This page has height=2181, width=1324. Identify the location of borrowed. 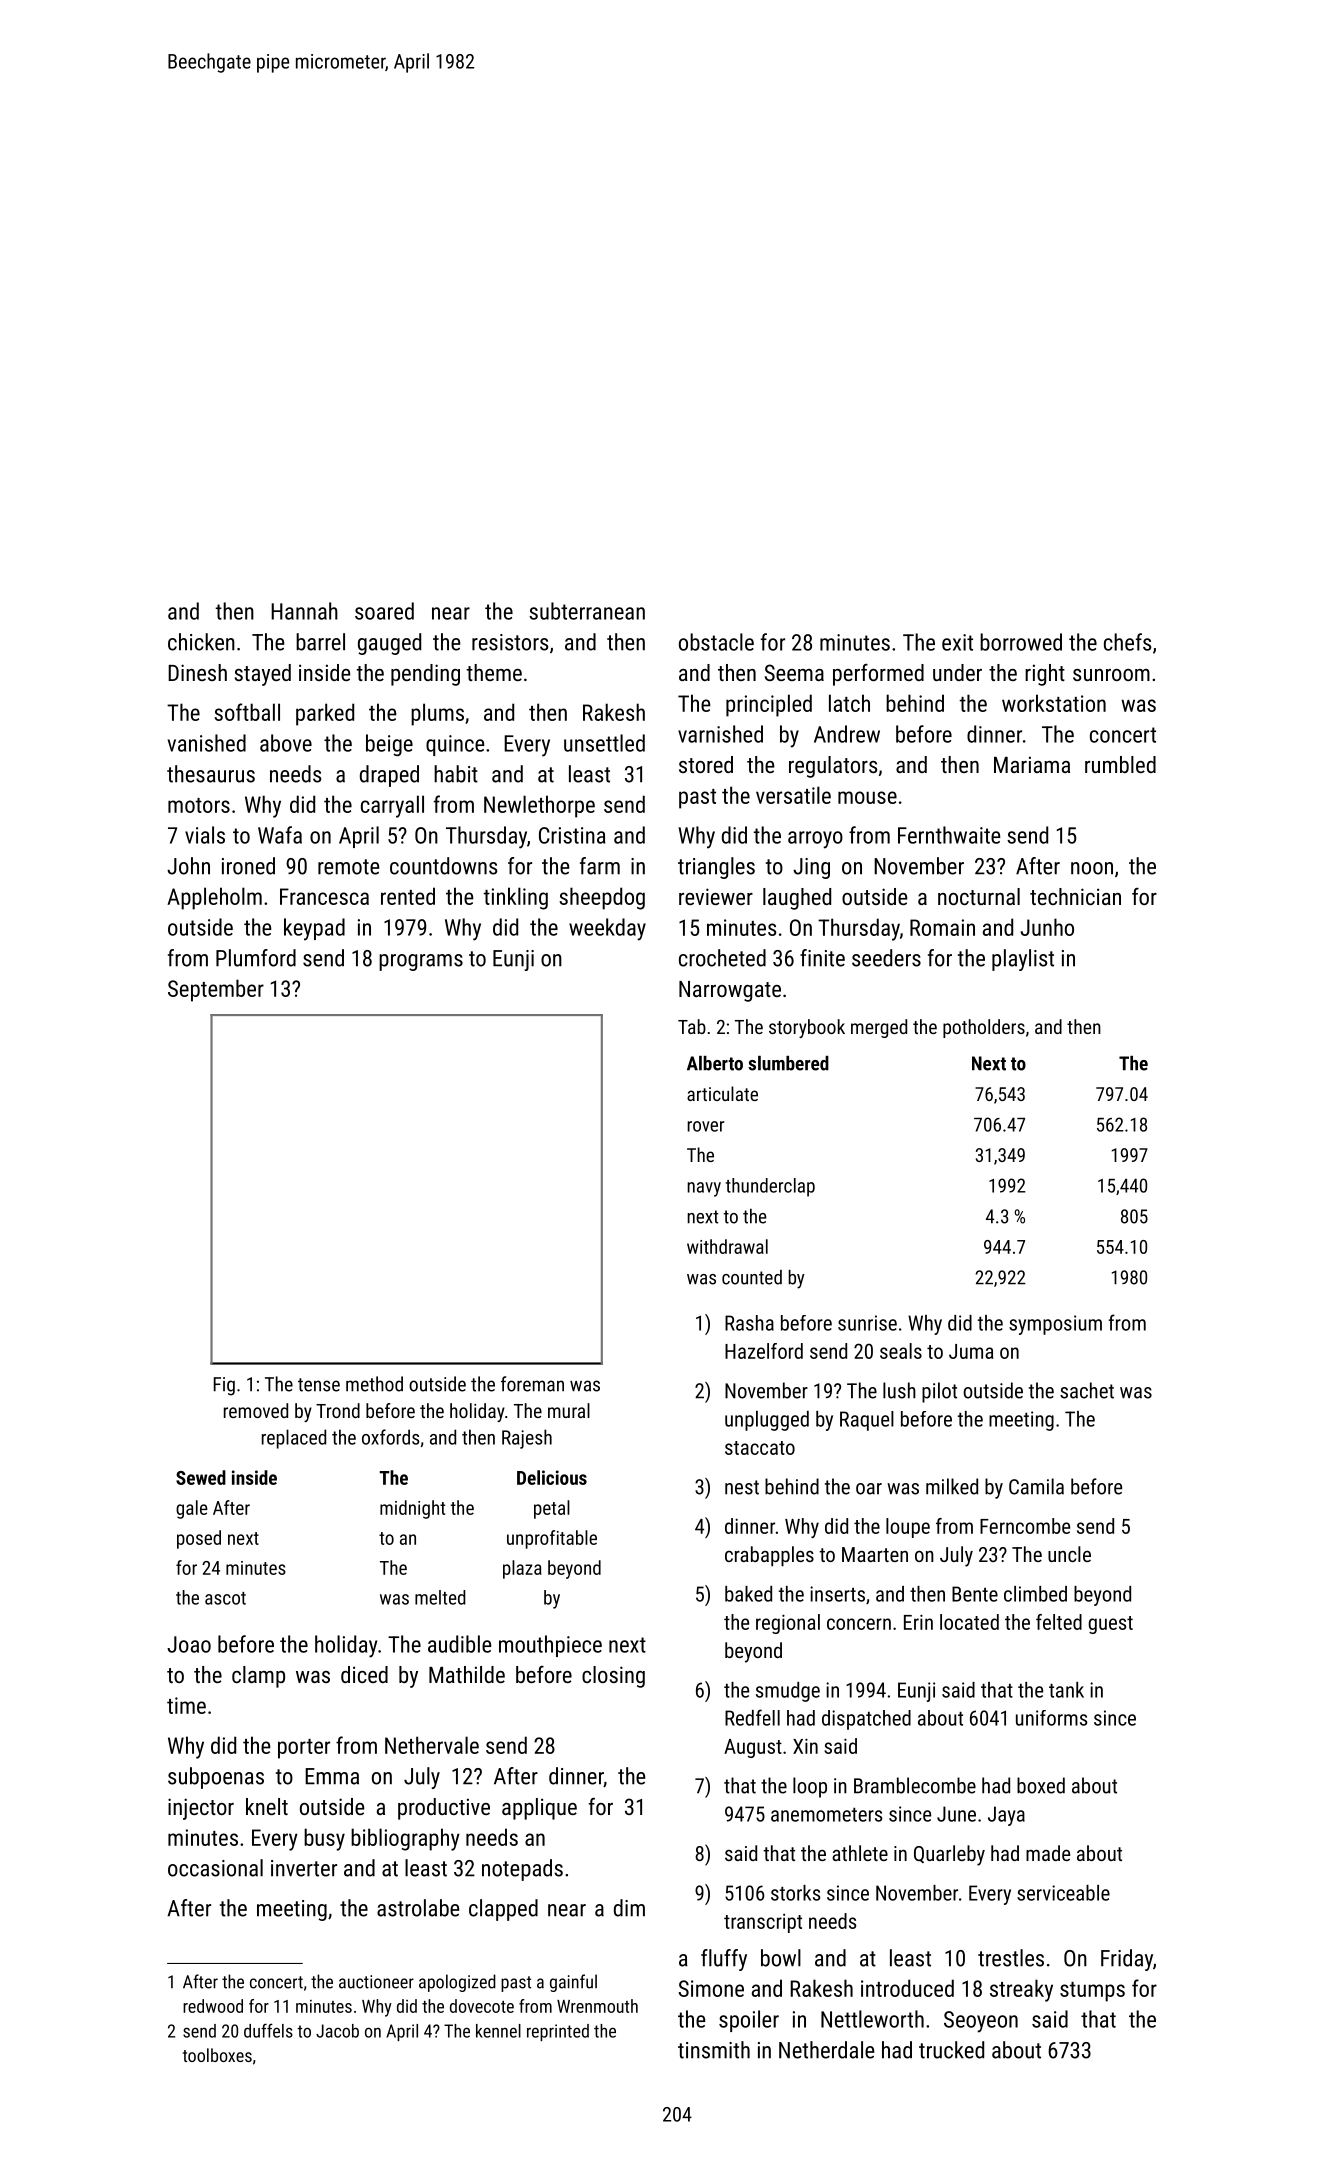
(1021, 642).
